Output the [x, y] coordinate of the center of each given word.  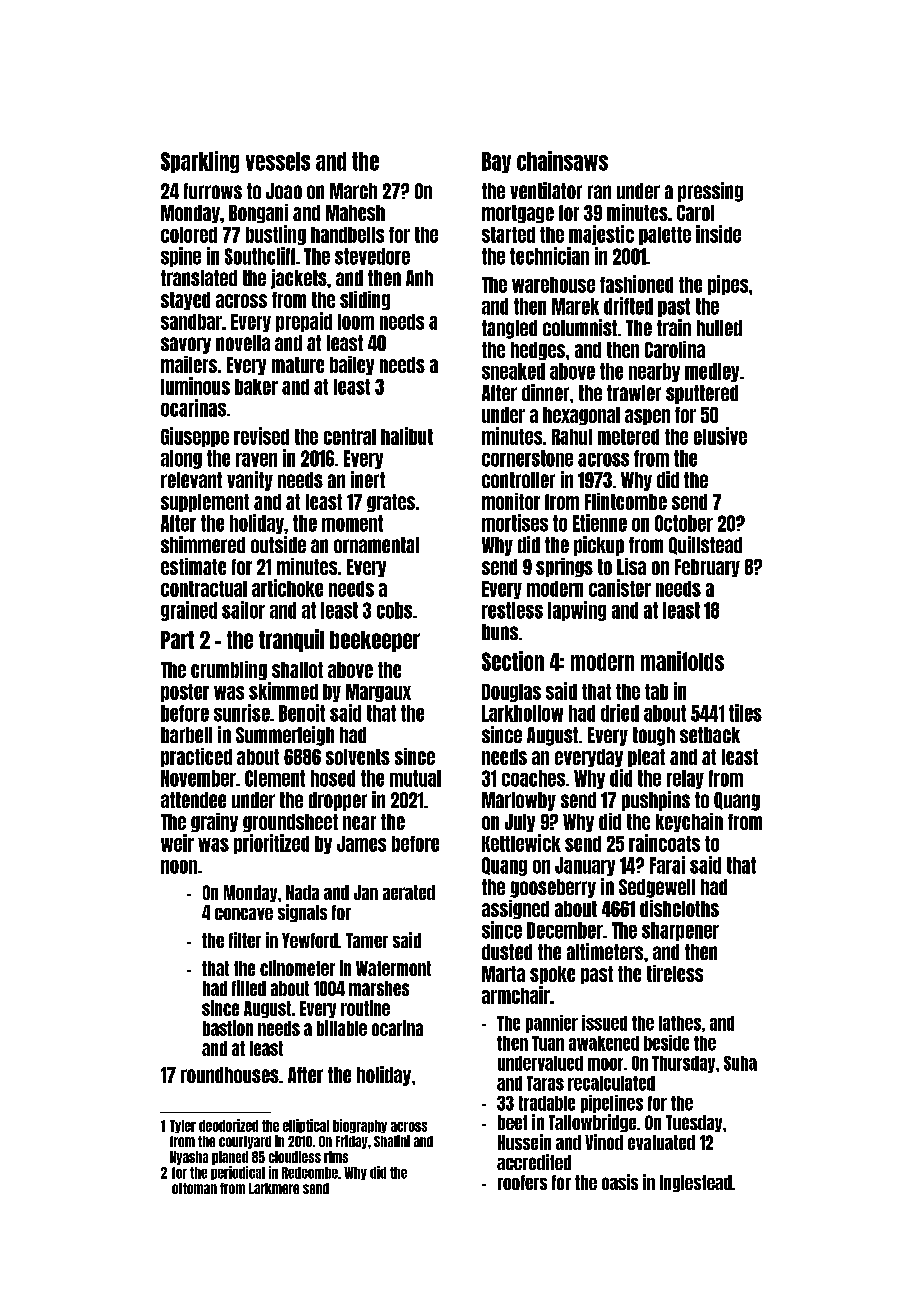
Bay [496, 162]
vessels [278, 161]
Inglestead [696, 1183]
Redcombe [310, 1173]
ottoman [194, 1188]
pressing [710, 192]
